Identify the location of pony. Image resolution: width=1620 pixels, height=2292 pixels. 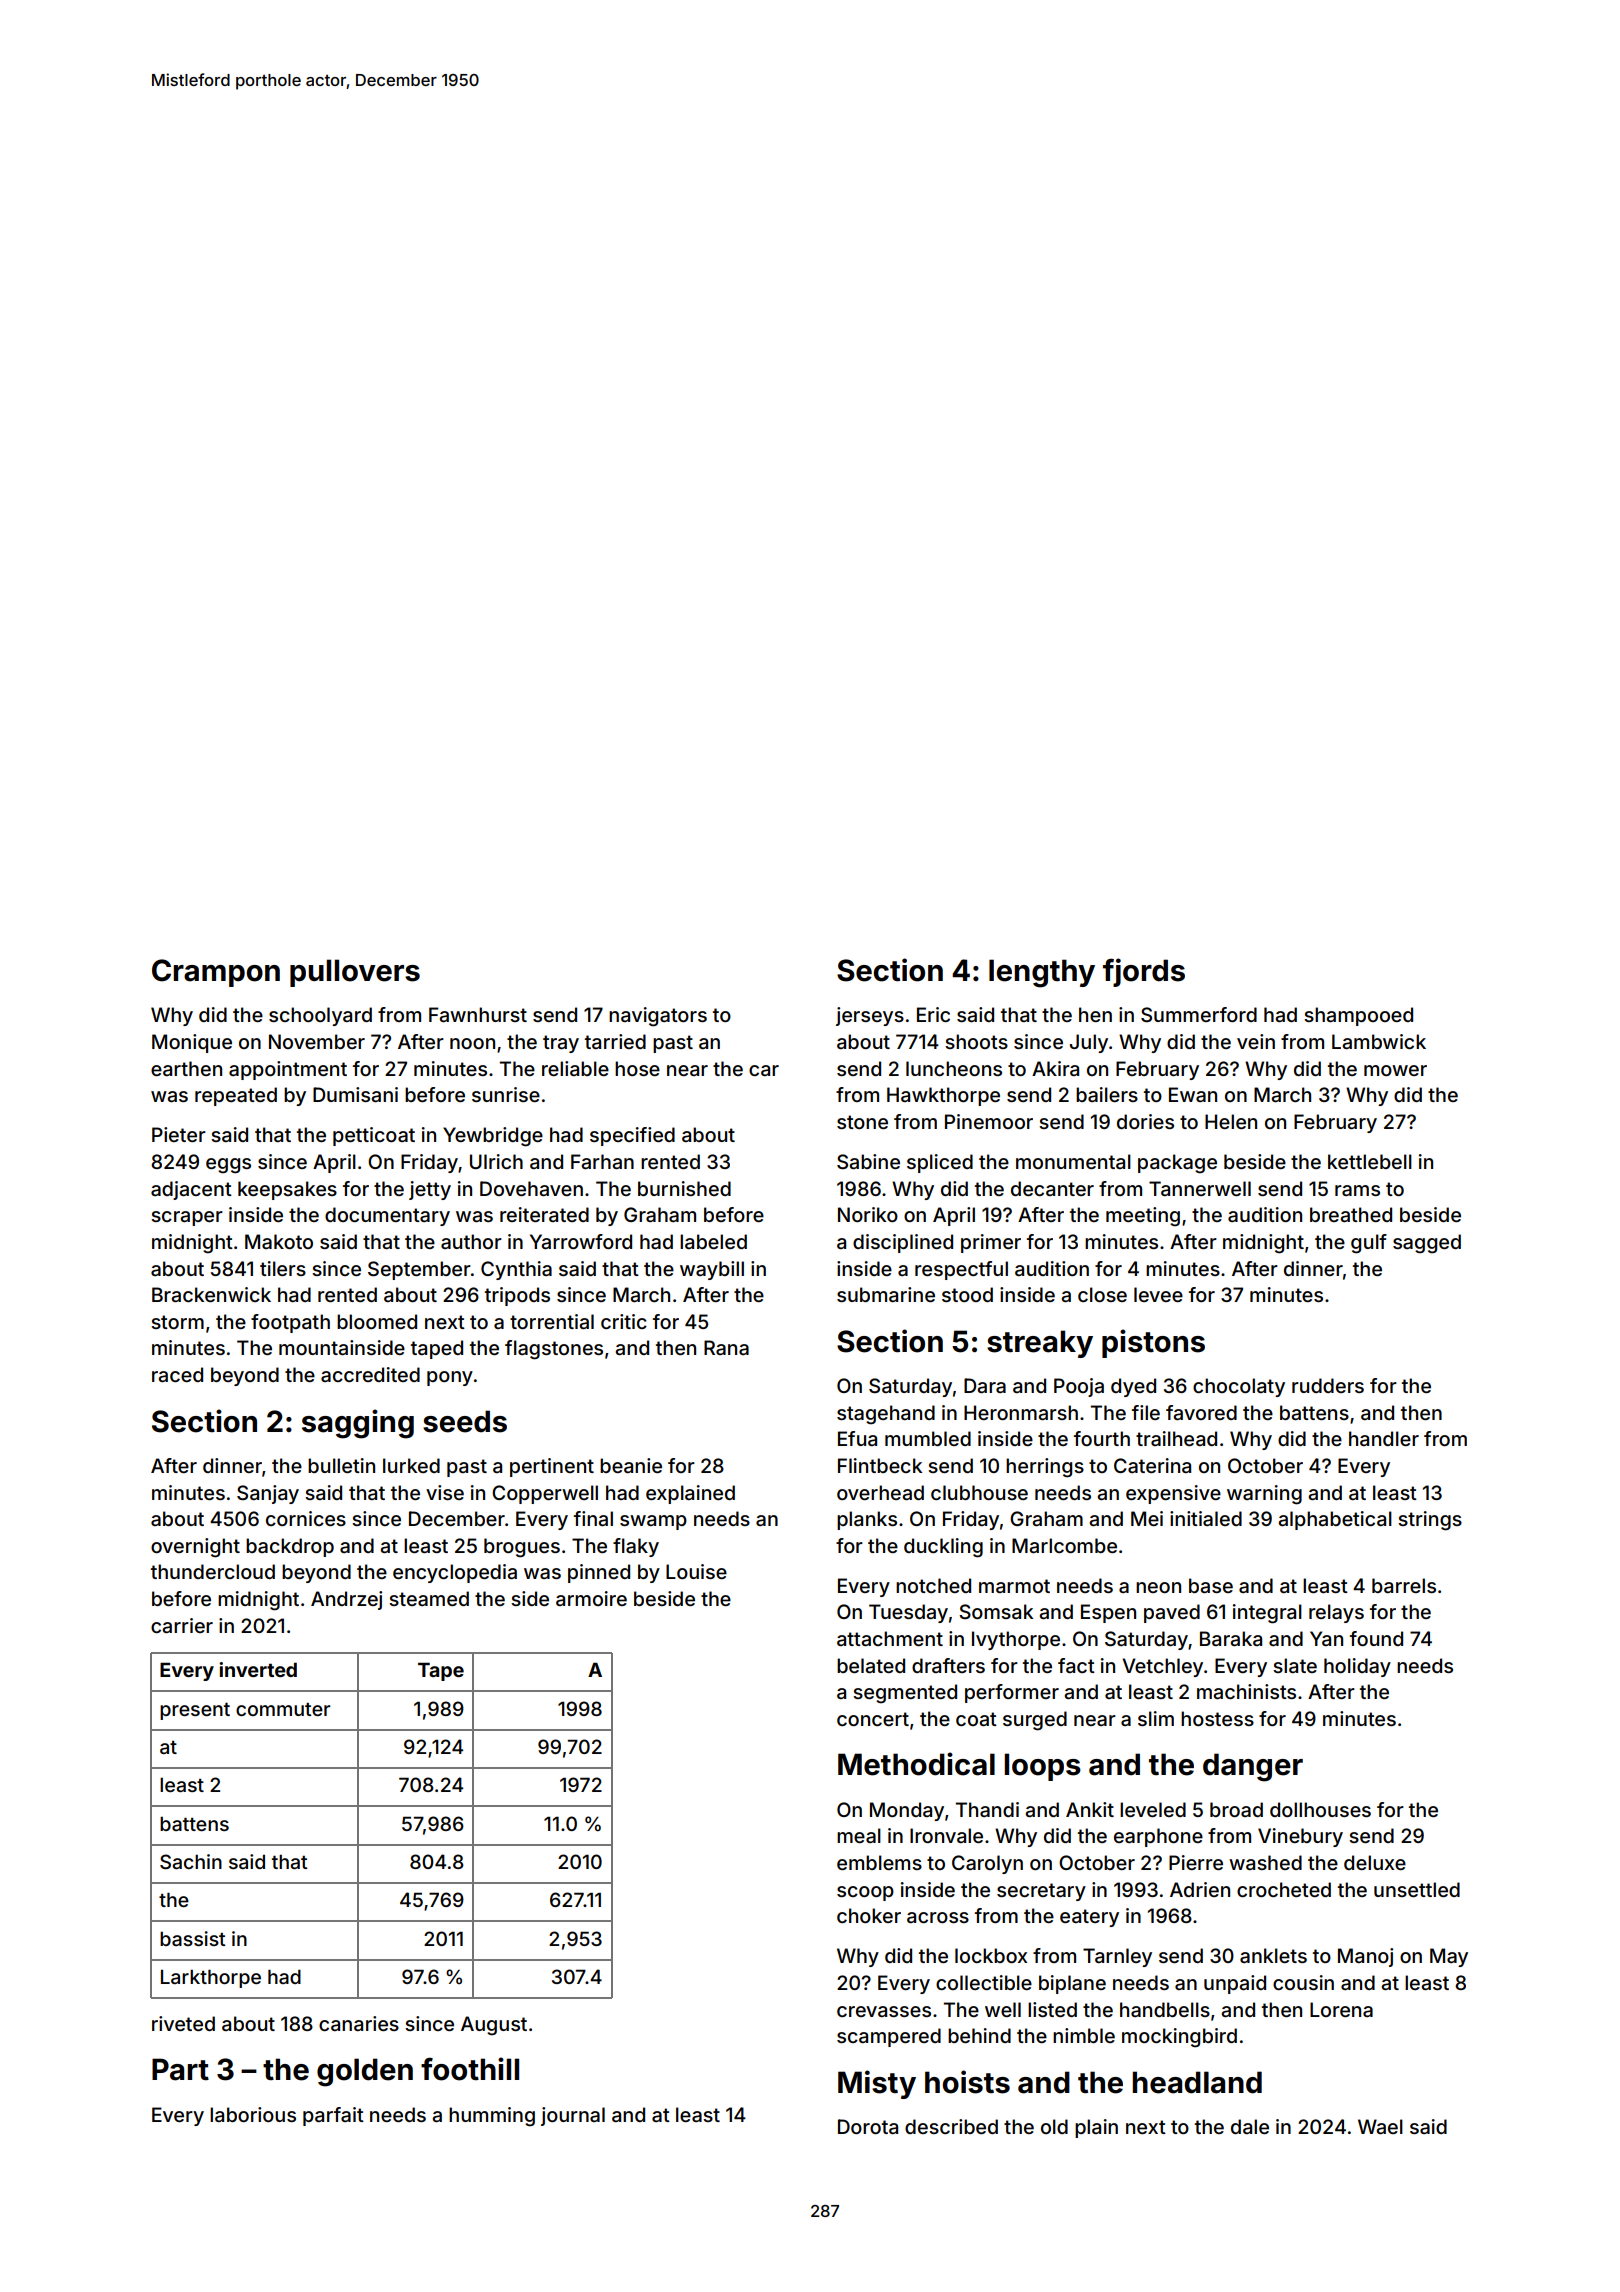
(450, 1378).
